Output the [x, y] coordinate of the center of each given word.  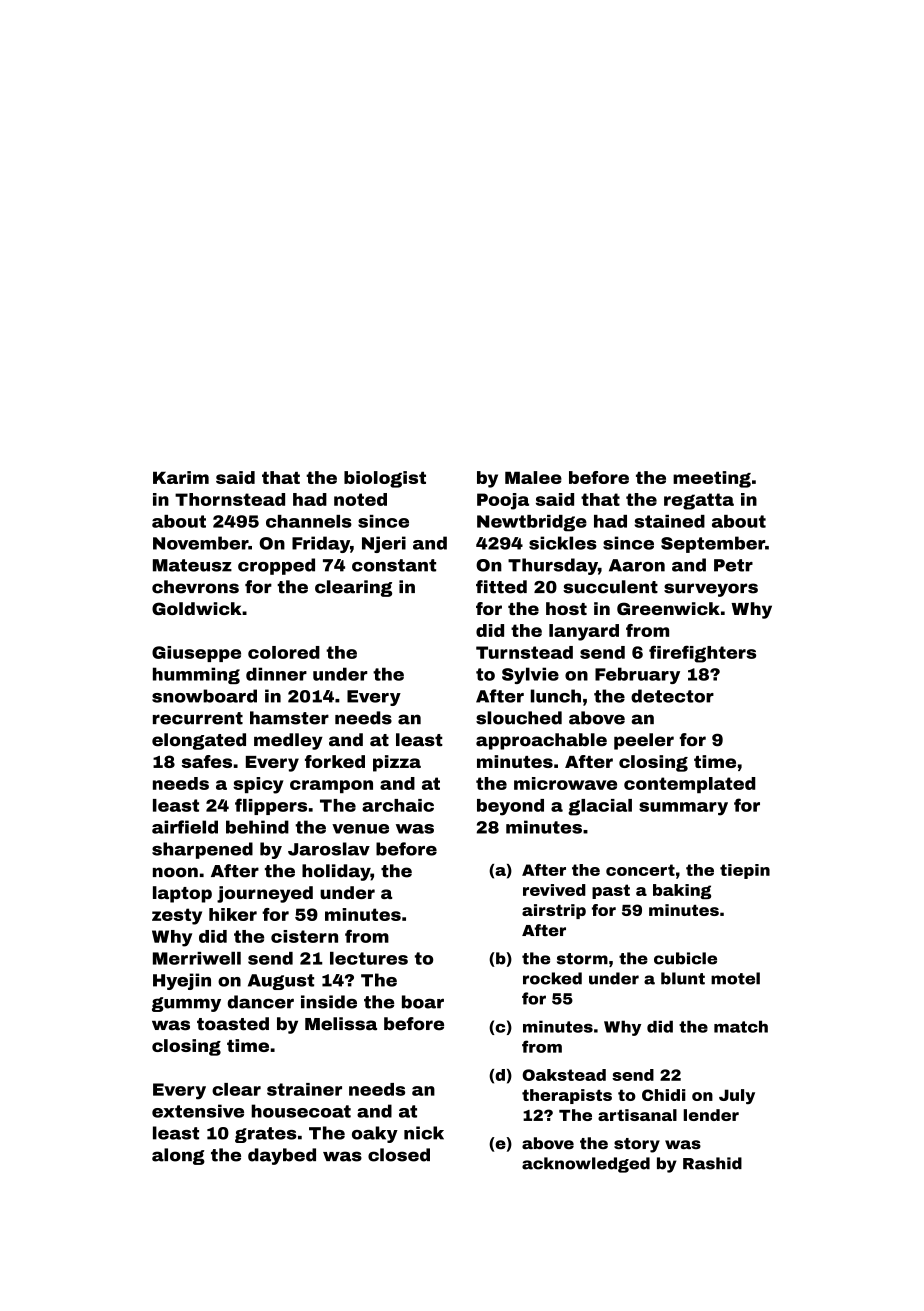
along [178, 1156]
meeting [712, 479]
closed [399, 1155]
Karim [181, 477]
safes [207, 761]
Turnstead [524, 652]
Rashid [712, 1163]
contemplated [689, 785]
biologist [385, 479]
